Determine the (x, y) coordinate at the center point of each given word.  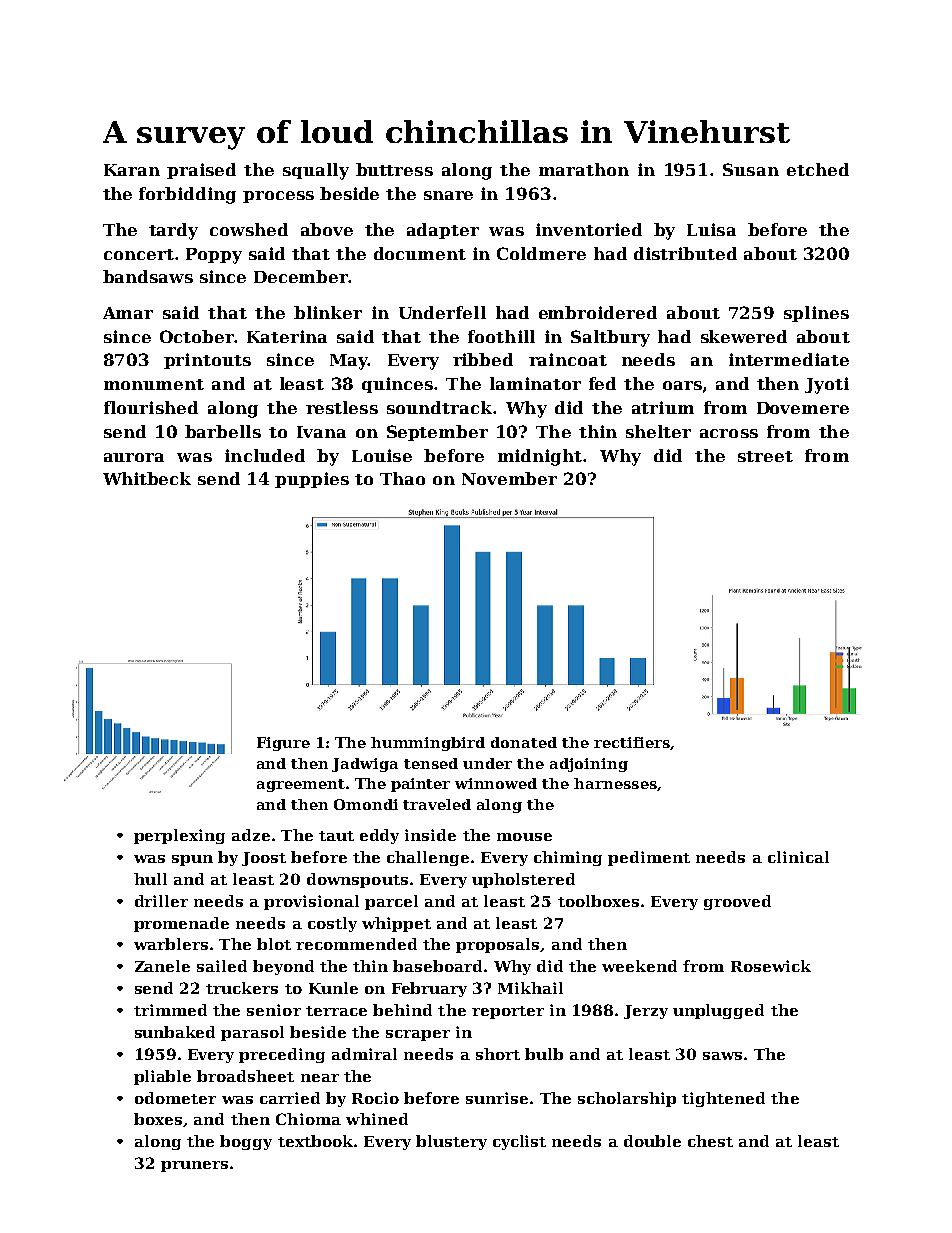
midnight (540, 457)
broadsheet (245, 1076)
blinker (328, 312)
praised (201, 171)
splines (816, 314)
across (729, 433)
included (265, 455)
